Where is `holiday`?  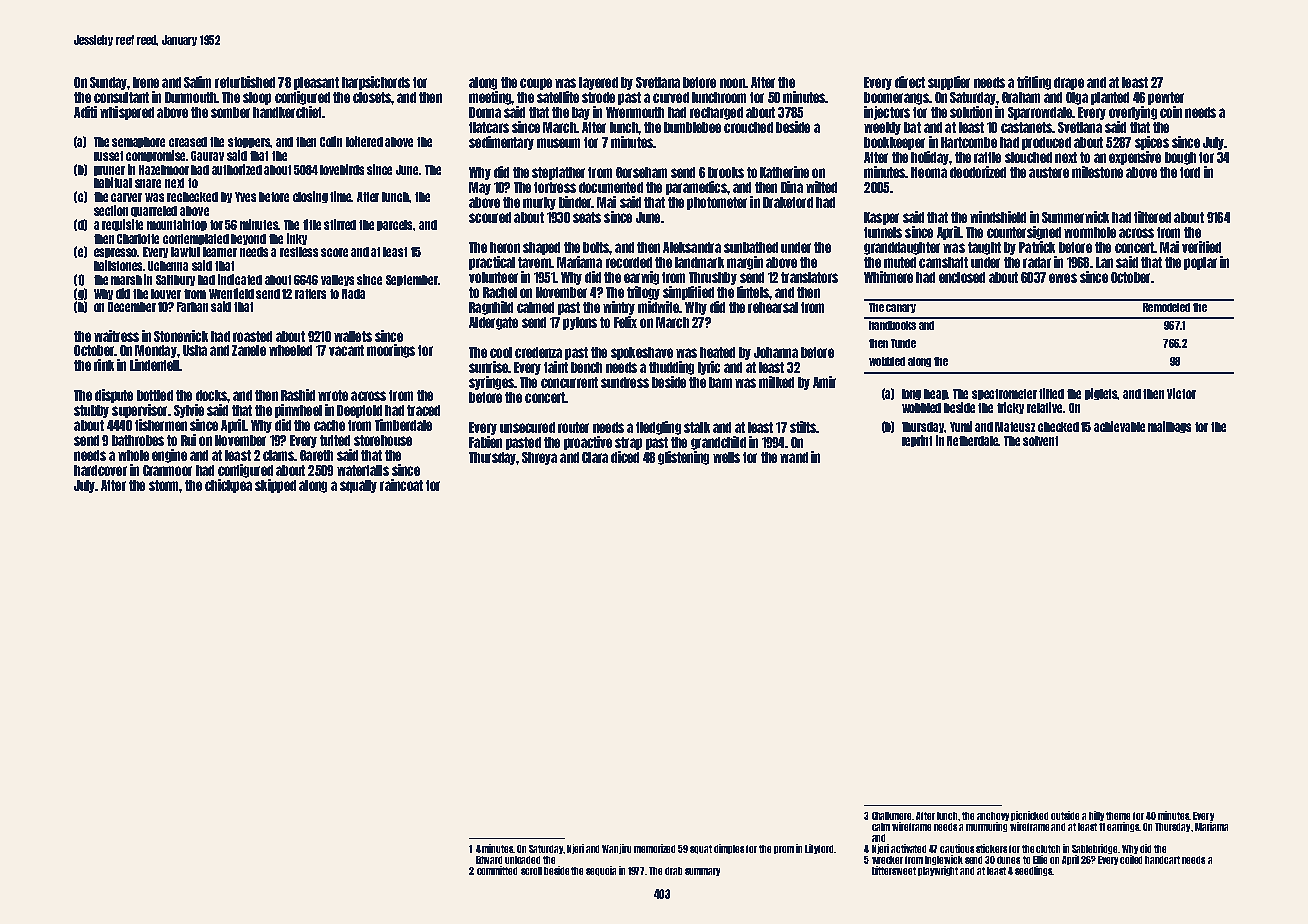 holiday is located at coordinates (930, 158).
